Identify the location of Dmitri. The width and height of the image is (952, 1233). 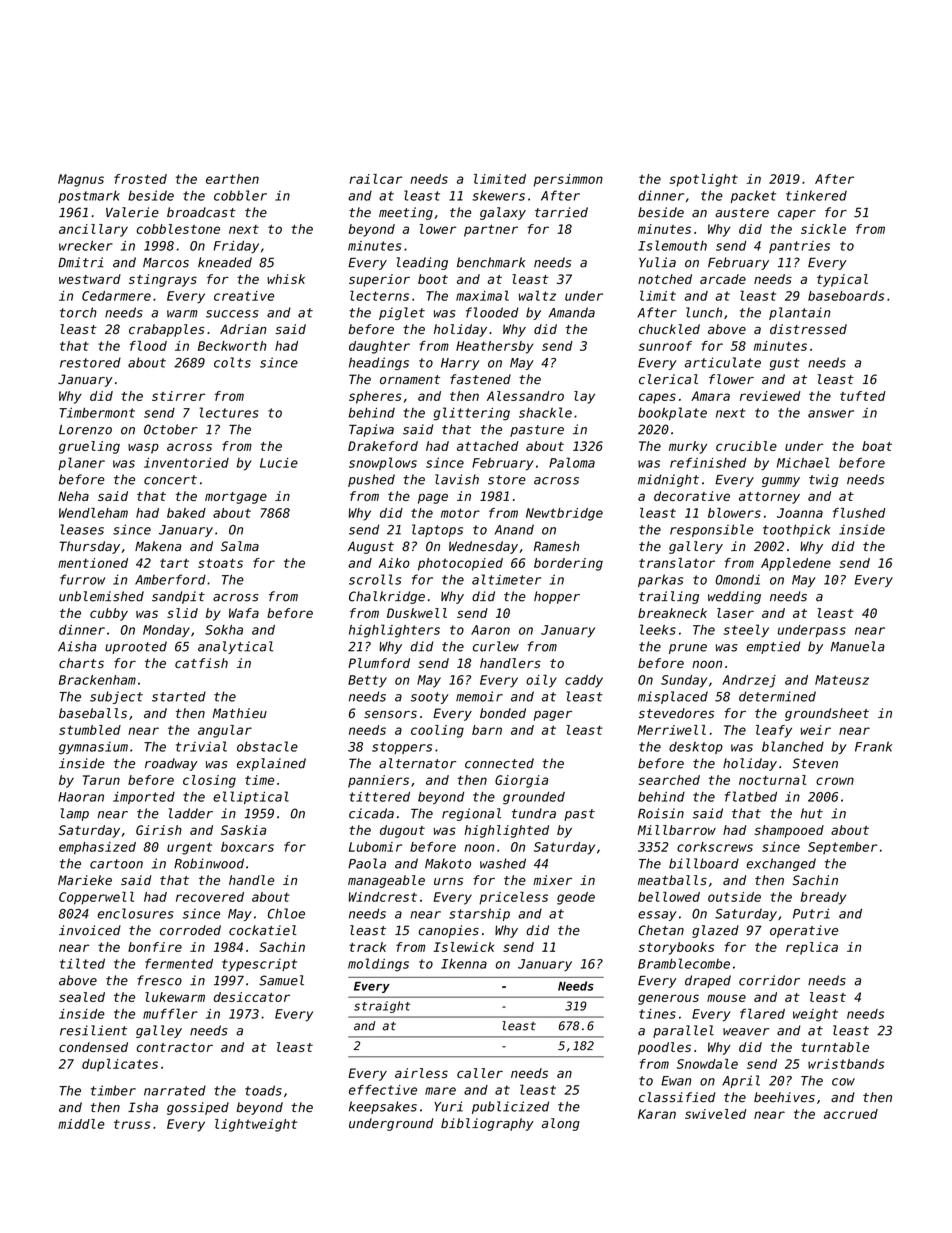
(81, 262).
